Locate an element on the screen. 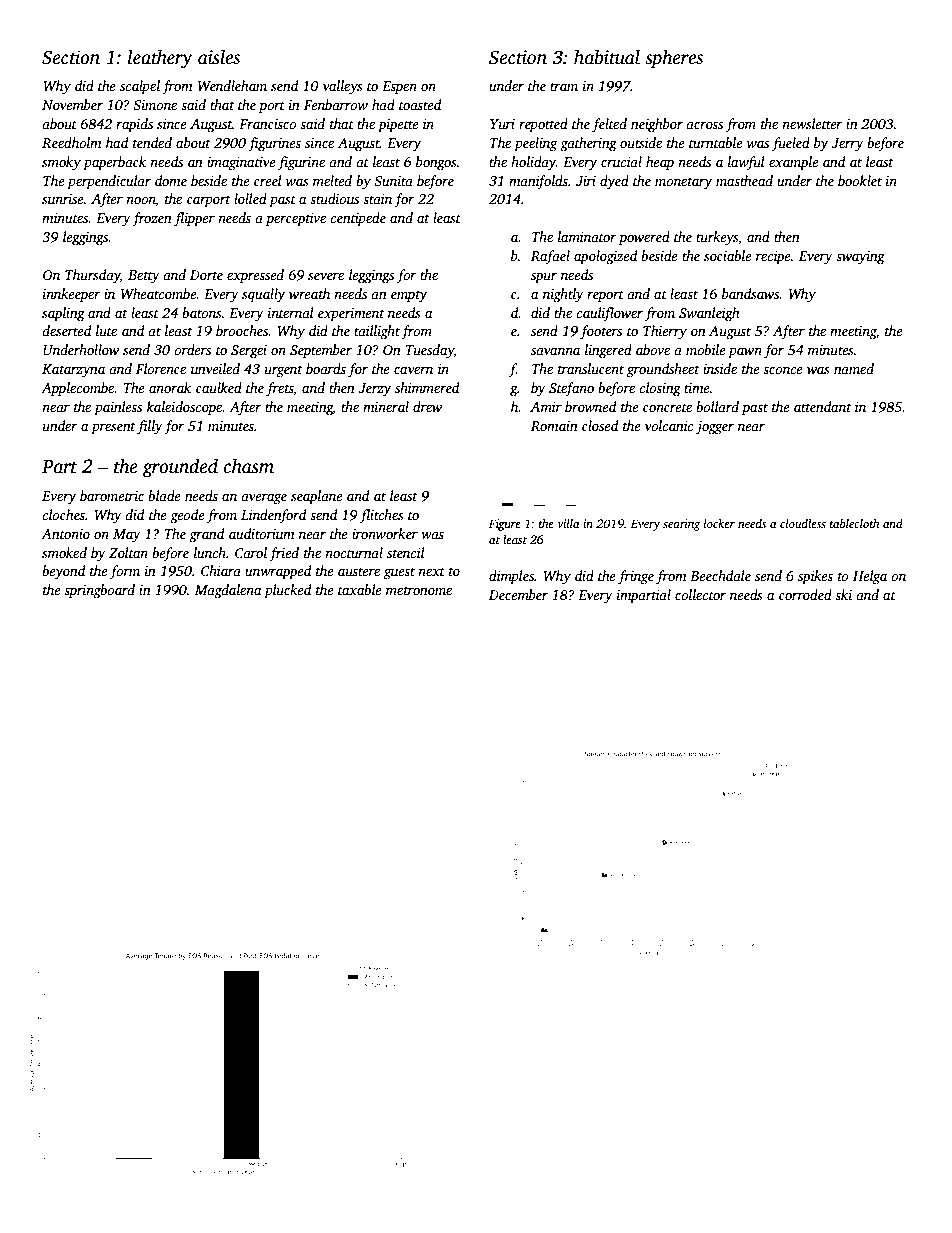 This screenshot has height=1233, width=952. lunch is located at coordinates (210, 552).
